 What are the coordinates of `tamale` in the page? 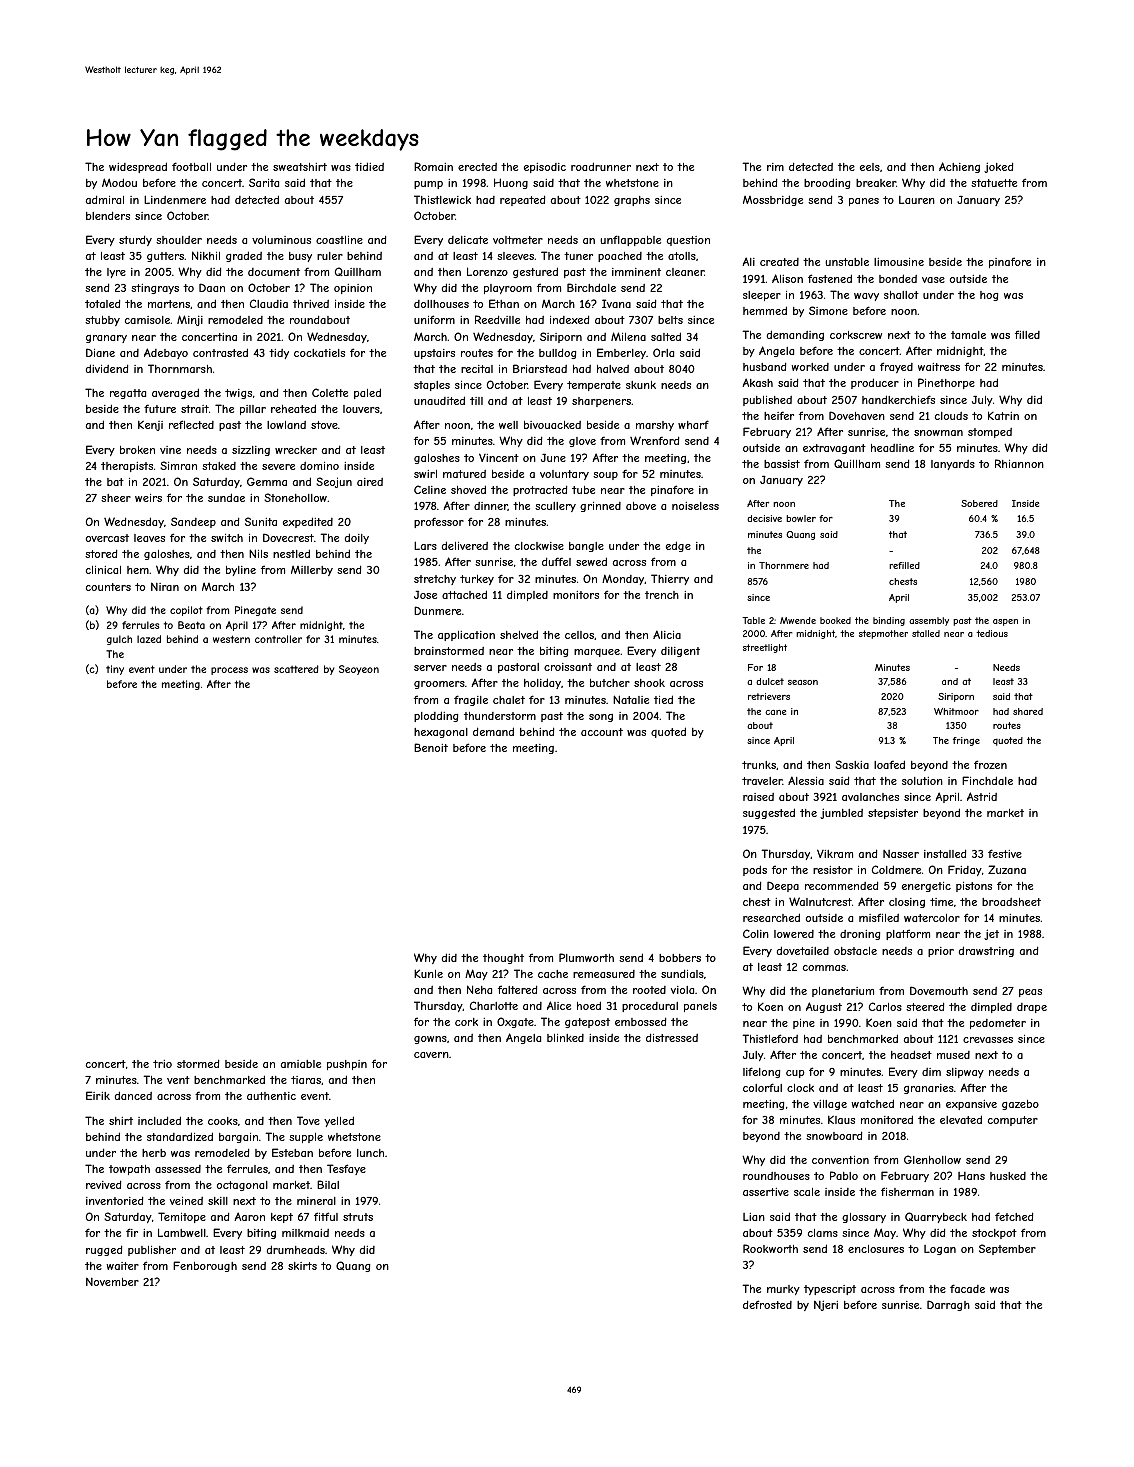 It's located at (968, 335).
